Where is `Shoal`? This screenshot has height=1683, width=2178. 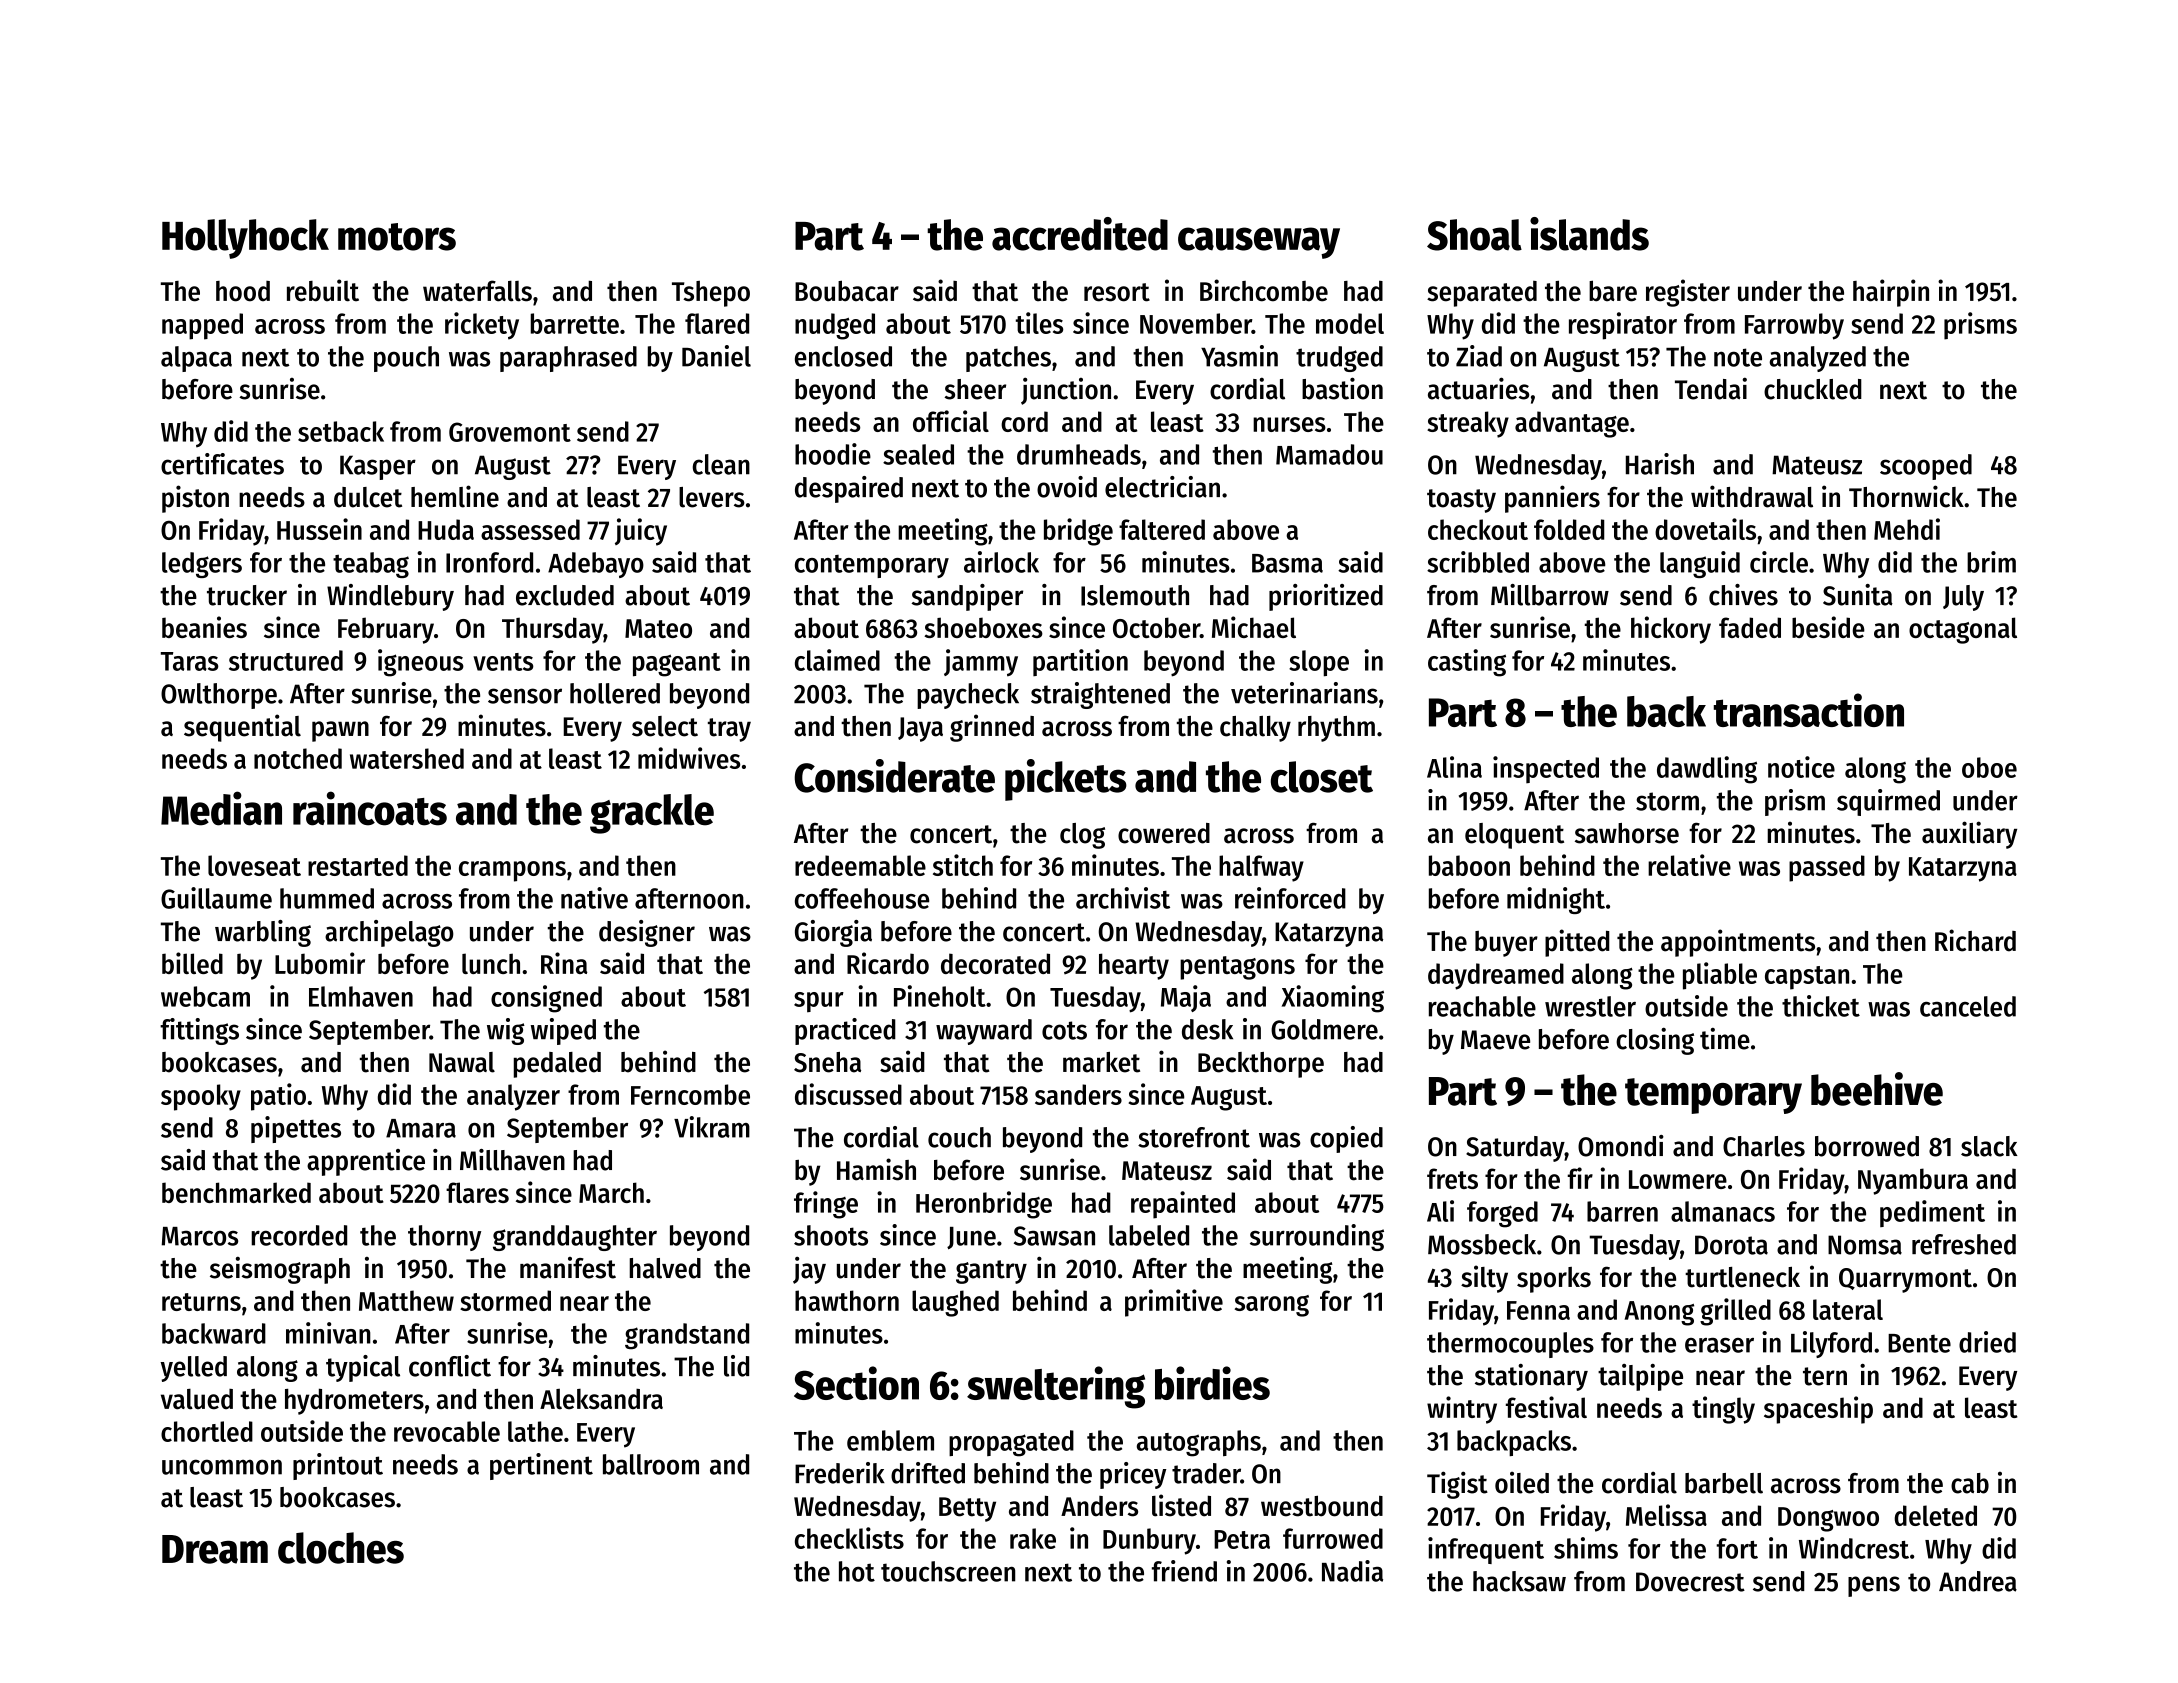
Shoal is located at coordinates (1474, 235).
